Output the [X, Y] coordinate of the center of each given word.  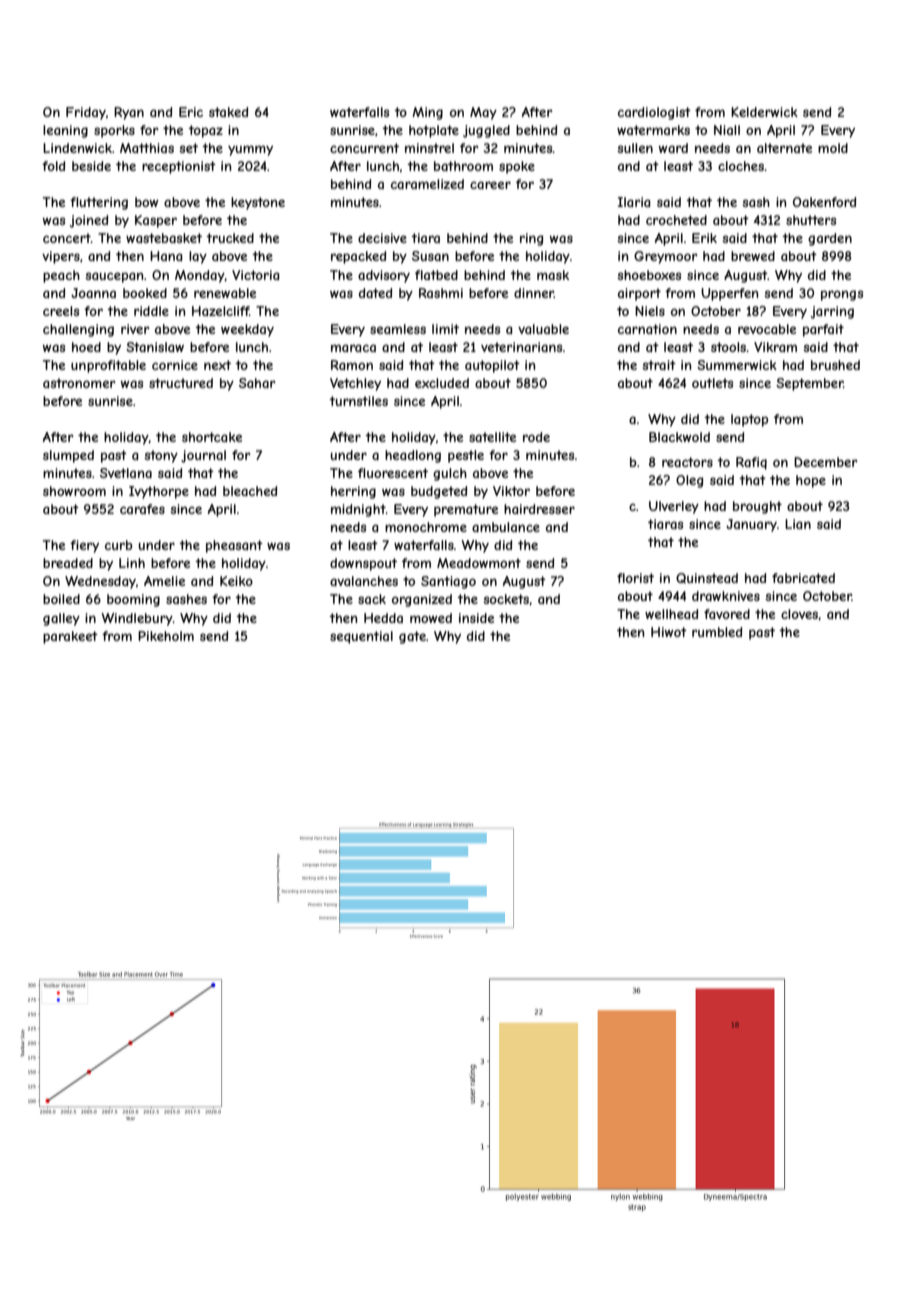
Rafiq [751, 463]
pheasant [234, 546]
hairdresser [539, 509]
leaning [65, 131]
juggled [486, 131]
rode [536, 437]
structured [181, 383]
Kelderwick [764, 112]
